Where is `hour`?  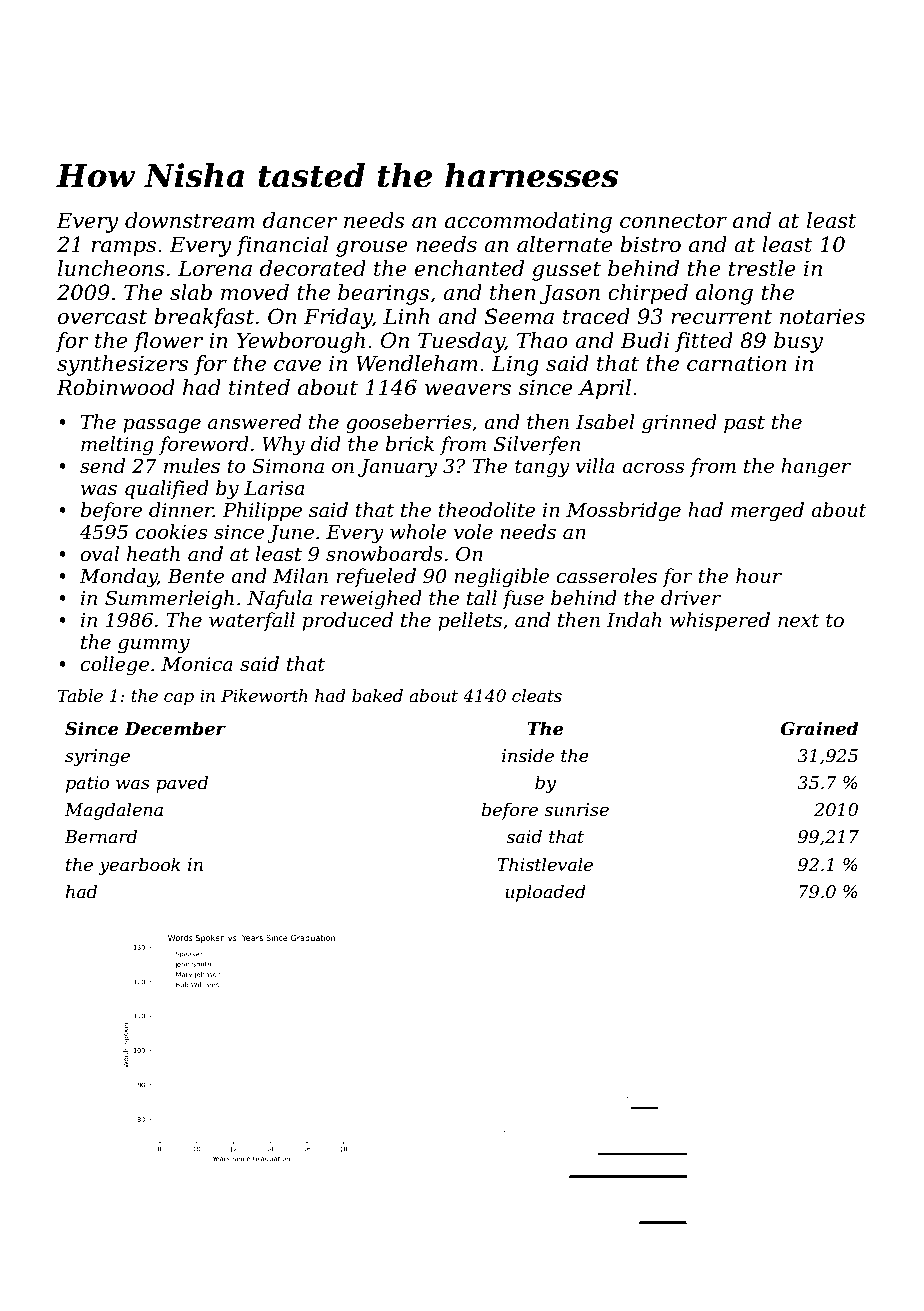 hour is located at coordinates (759, 576).
